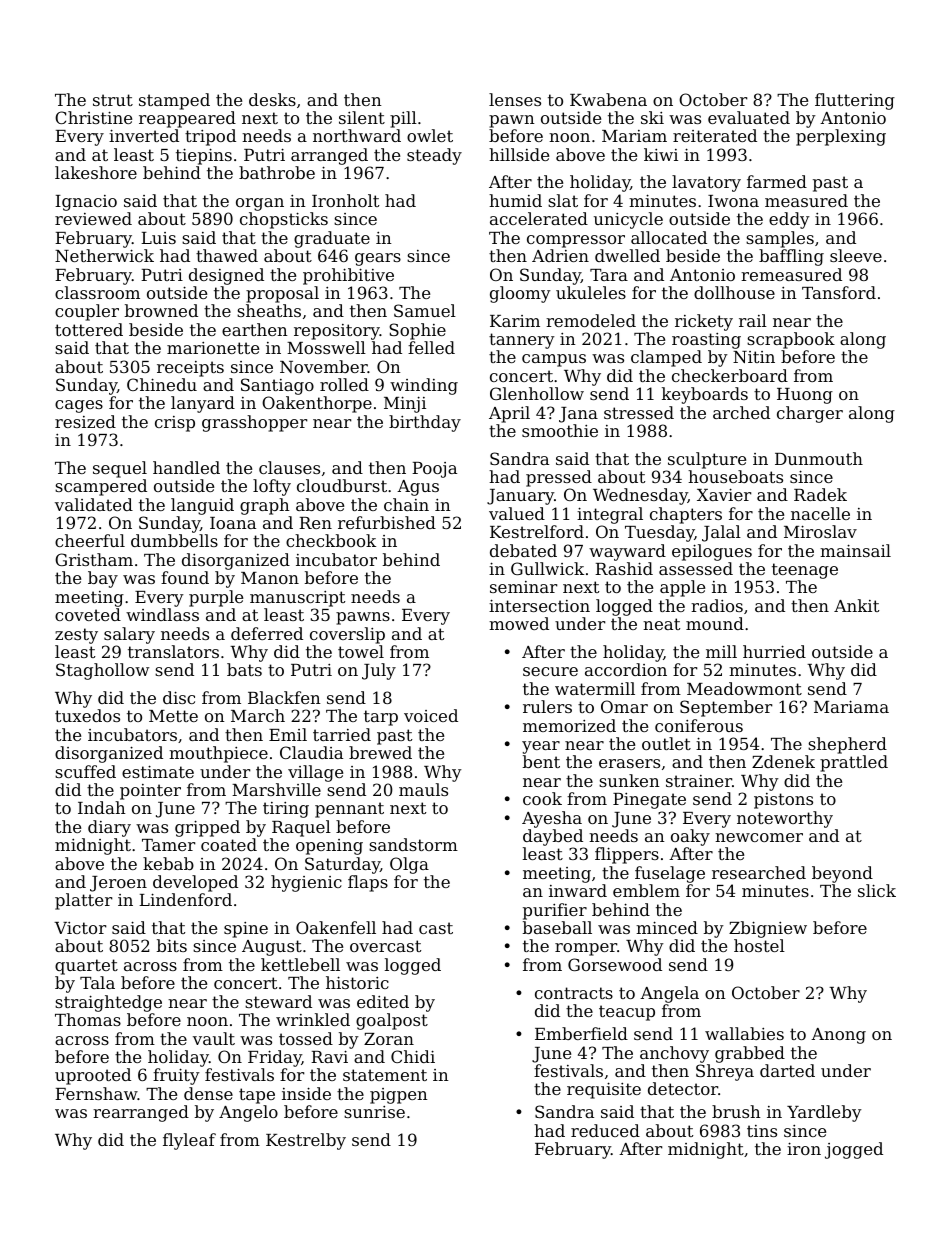 Image resolution: width=952 pixels, height=1233 pixels. Describe the element at coordinates (574, 993) in the screenshot. I see `contracts` at that location.
